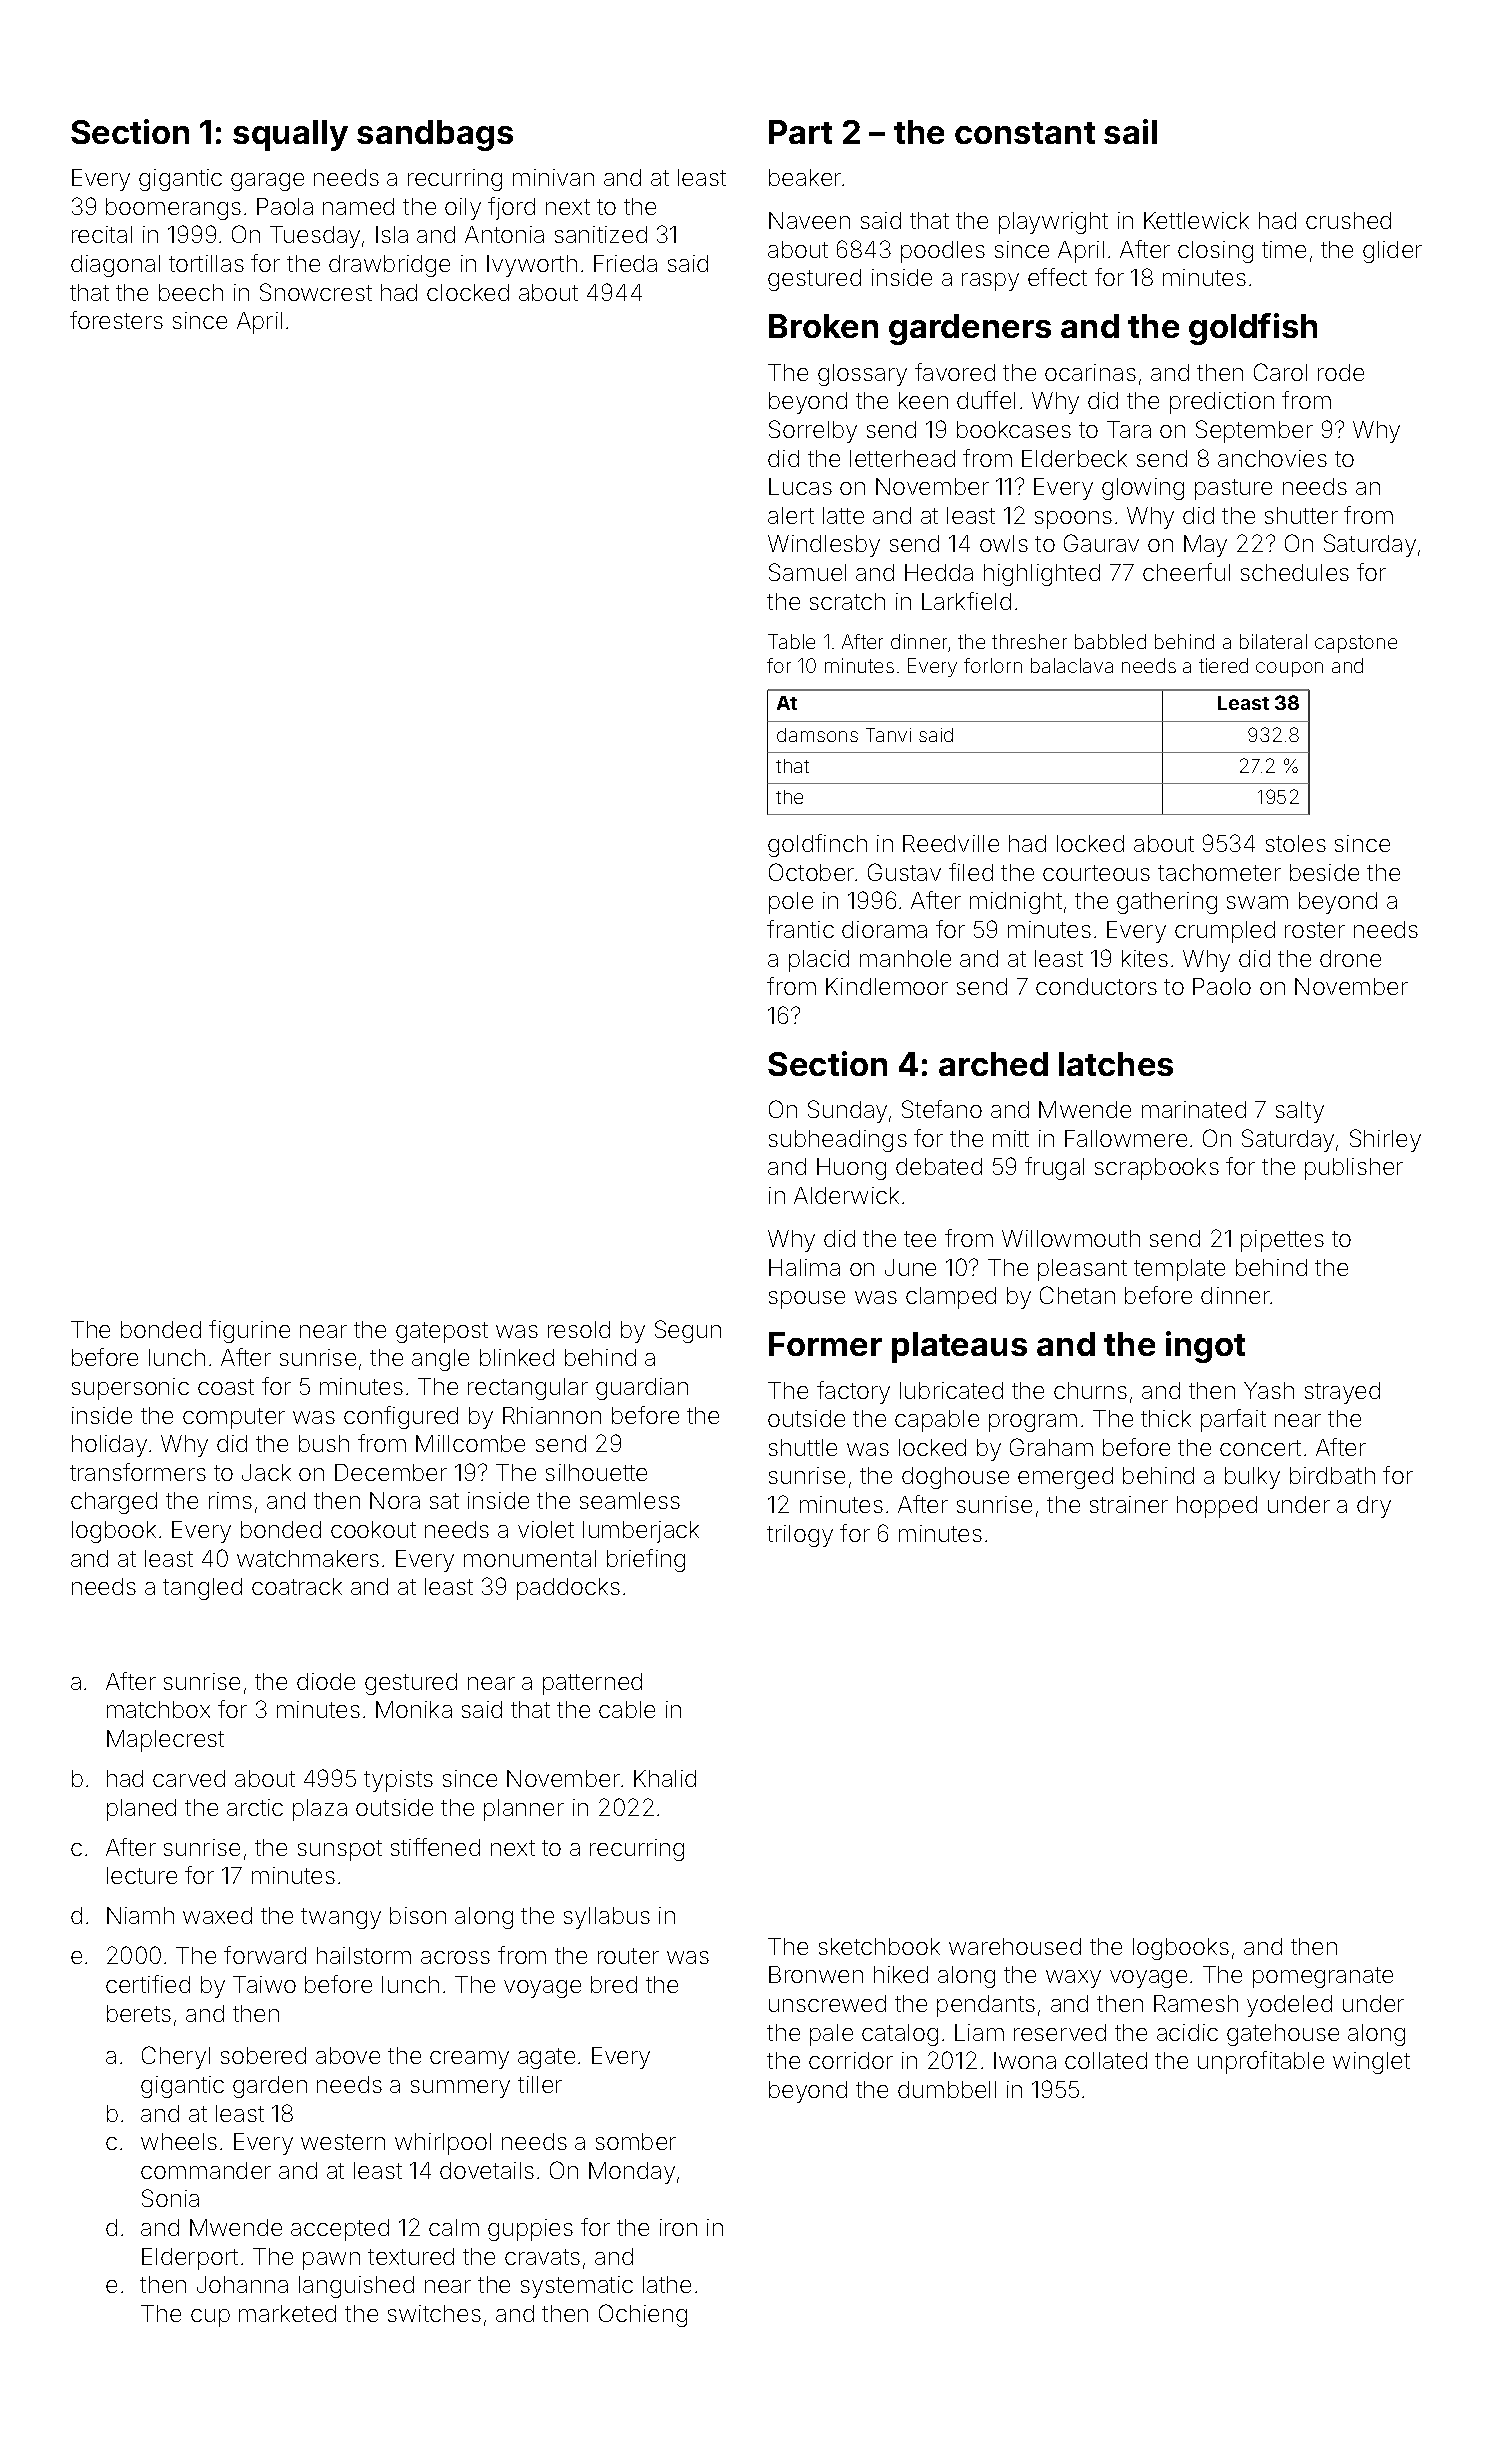 This screenshot has width=1496, height=2464. I want to click on sandbags, so click(435, 135).
